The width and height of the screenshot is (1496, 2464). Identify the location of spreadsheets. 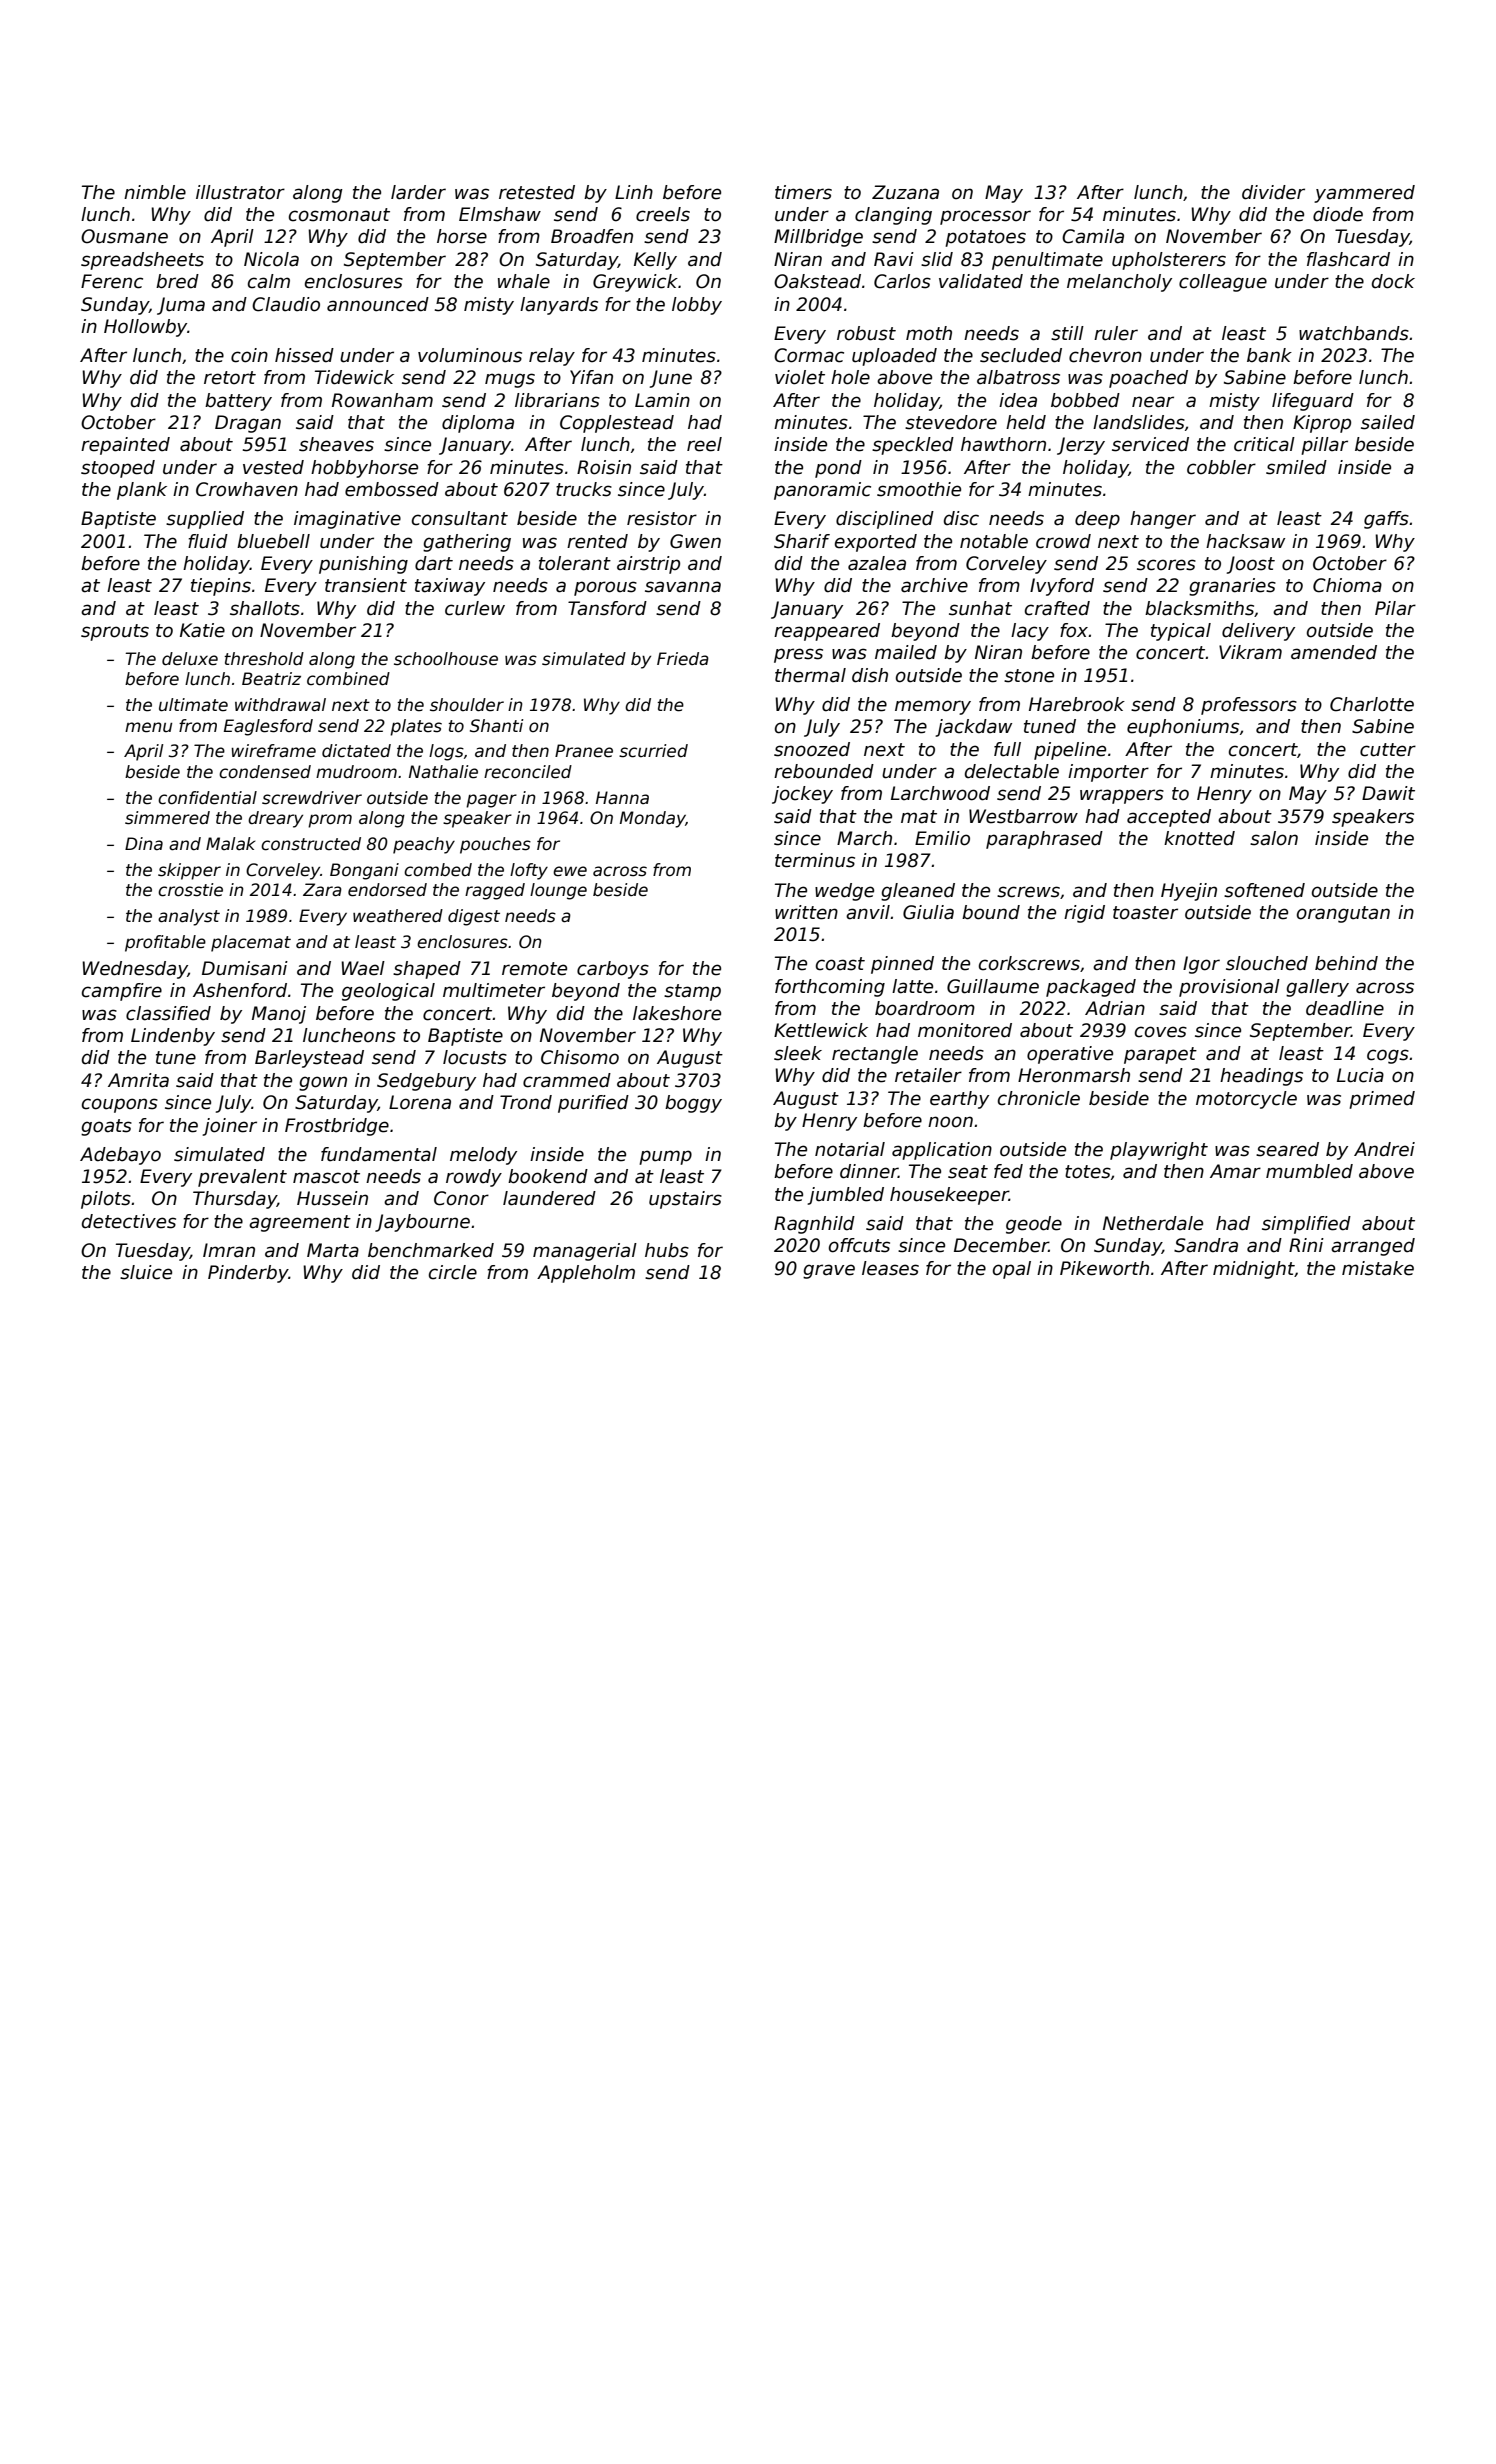
(142, 261).
